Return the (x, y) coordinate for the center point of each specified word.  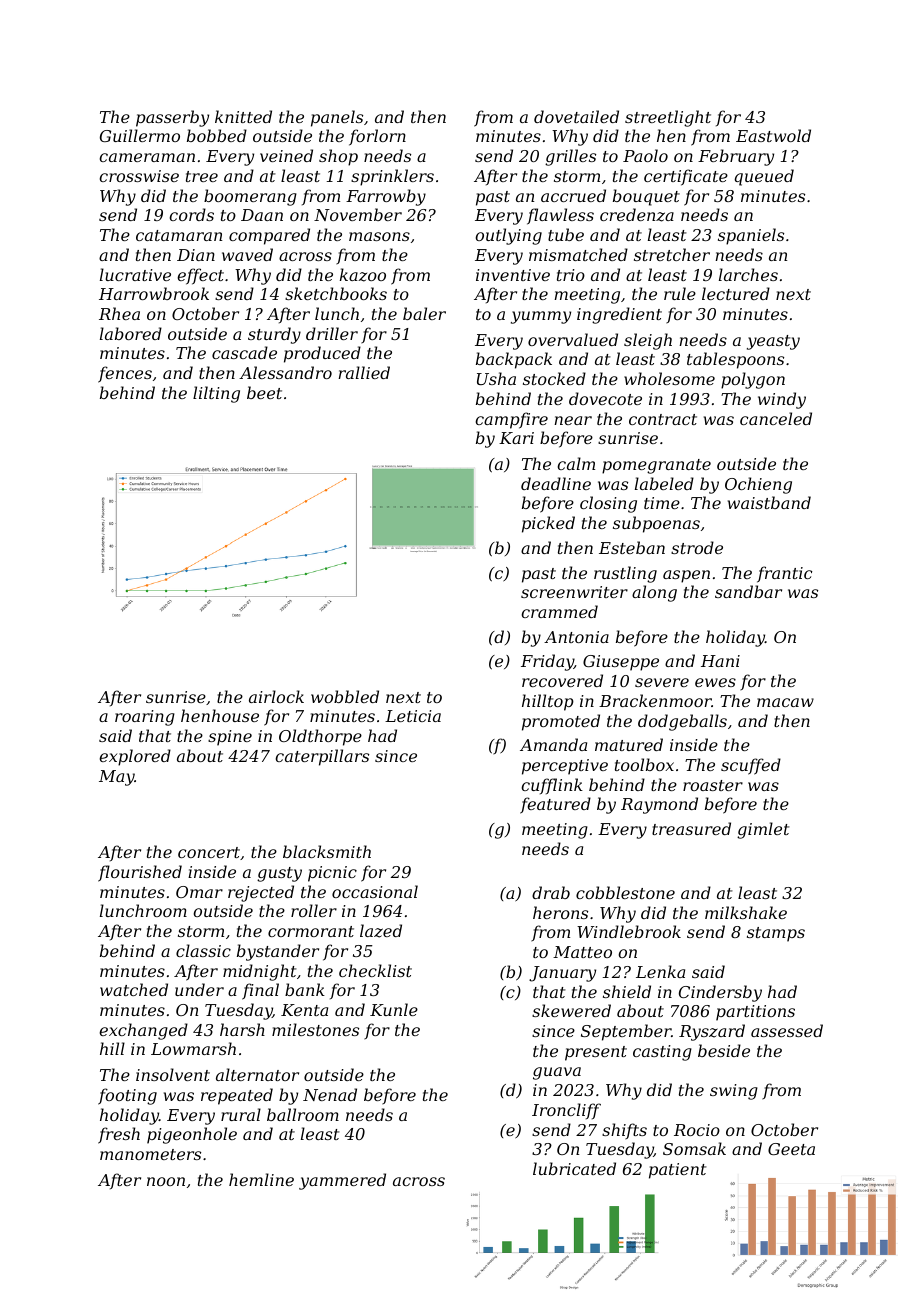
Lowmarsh (193, 1048)
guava (557, 1073)
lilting (216, 394)
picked (548, 524)
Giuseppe (621, 663)
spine (230, 738)
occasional (375, 891)
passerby (172, 118)
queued (764, 177)
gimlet (763, 830)
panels (337, 118)
